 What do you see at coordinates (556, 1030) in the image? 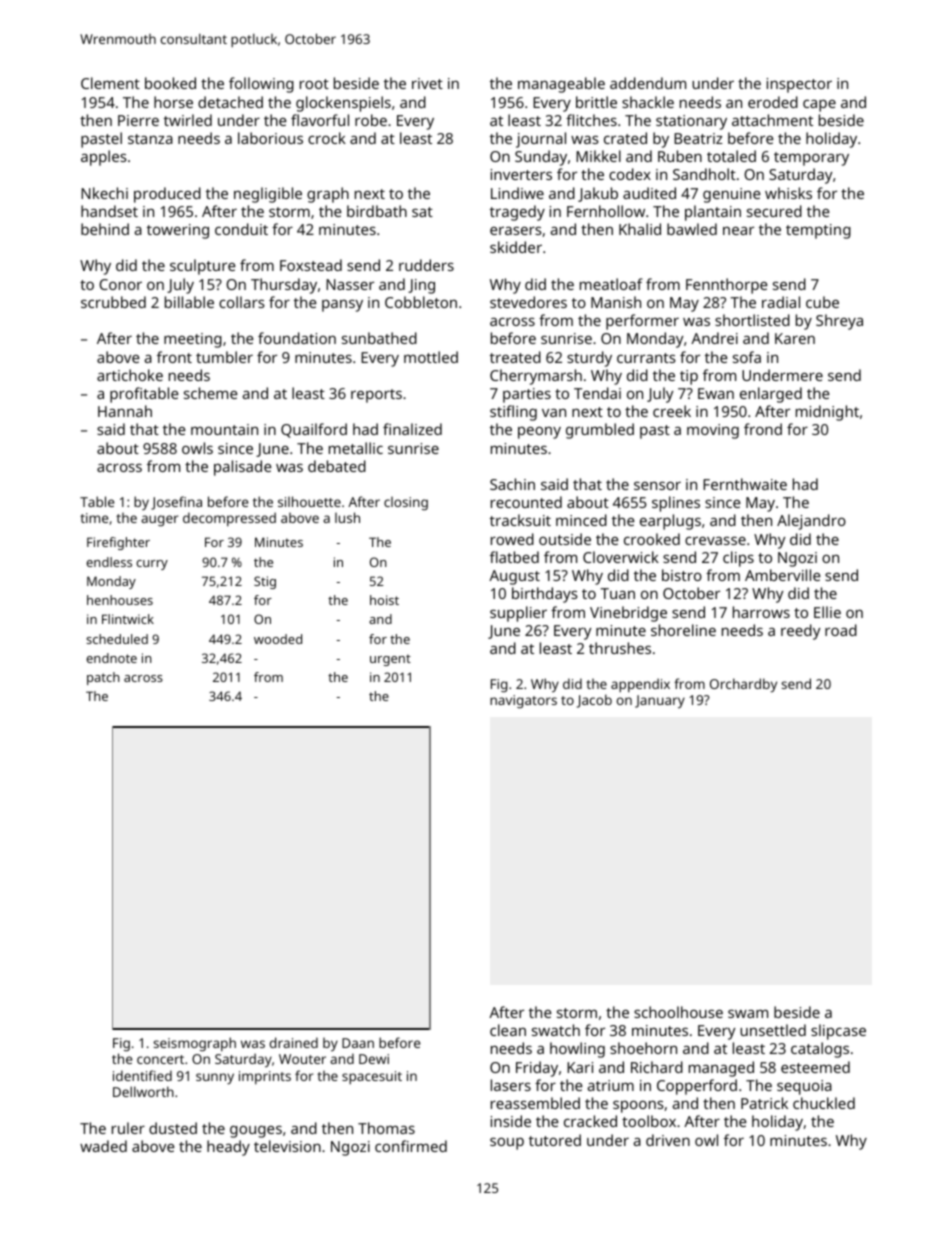
I see `swatch` at bounding box center [556, 1030].
